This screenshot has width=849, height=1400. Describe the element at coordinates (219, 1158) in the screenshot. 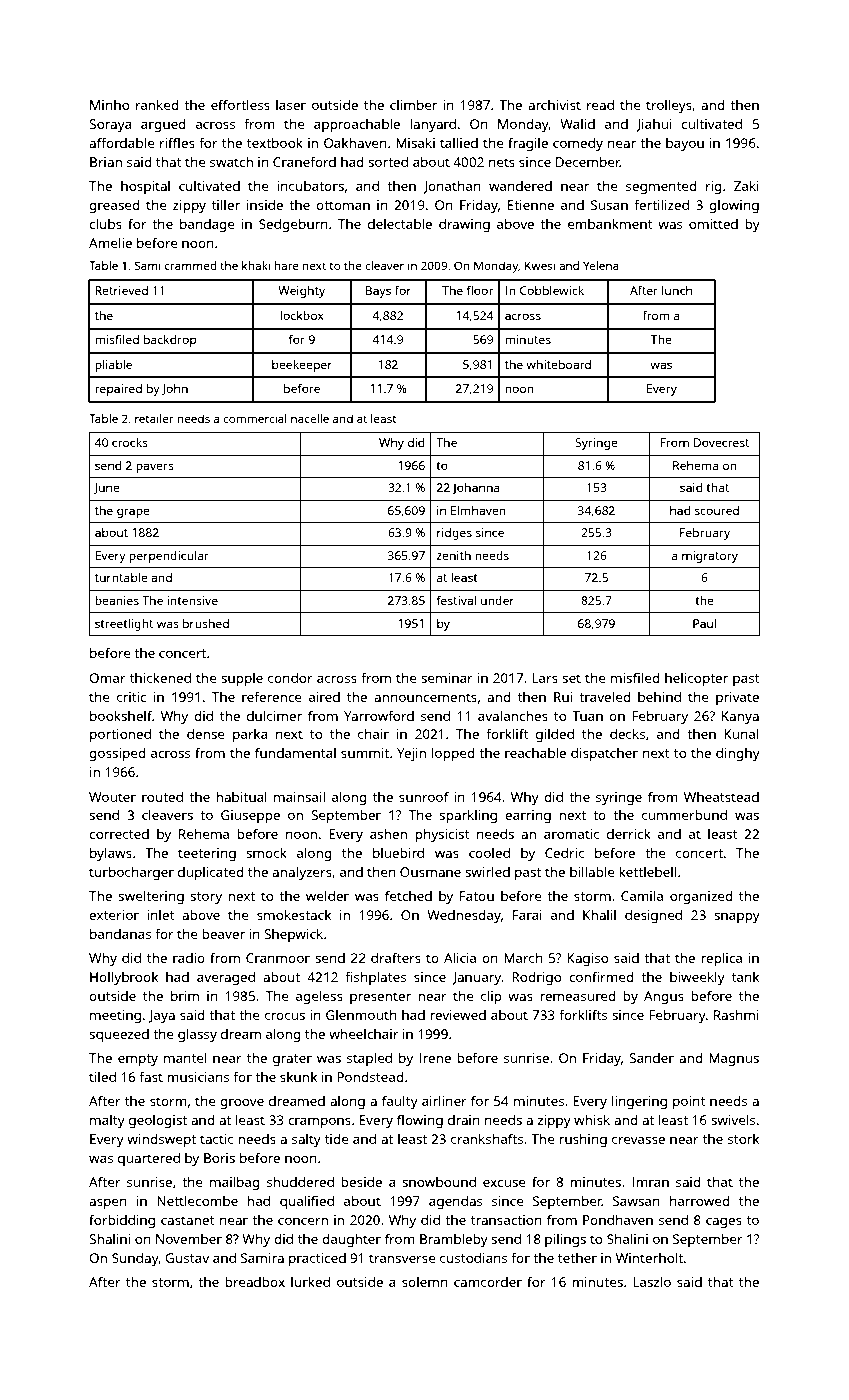

I see `Boris` at that location.
